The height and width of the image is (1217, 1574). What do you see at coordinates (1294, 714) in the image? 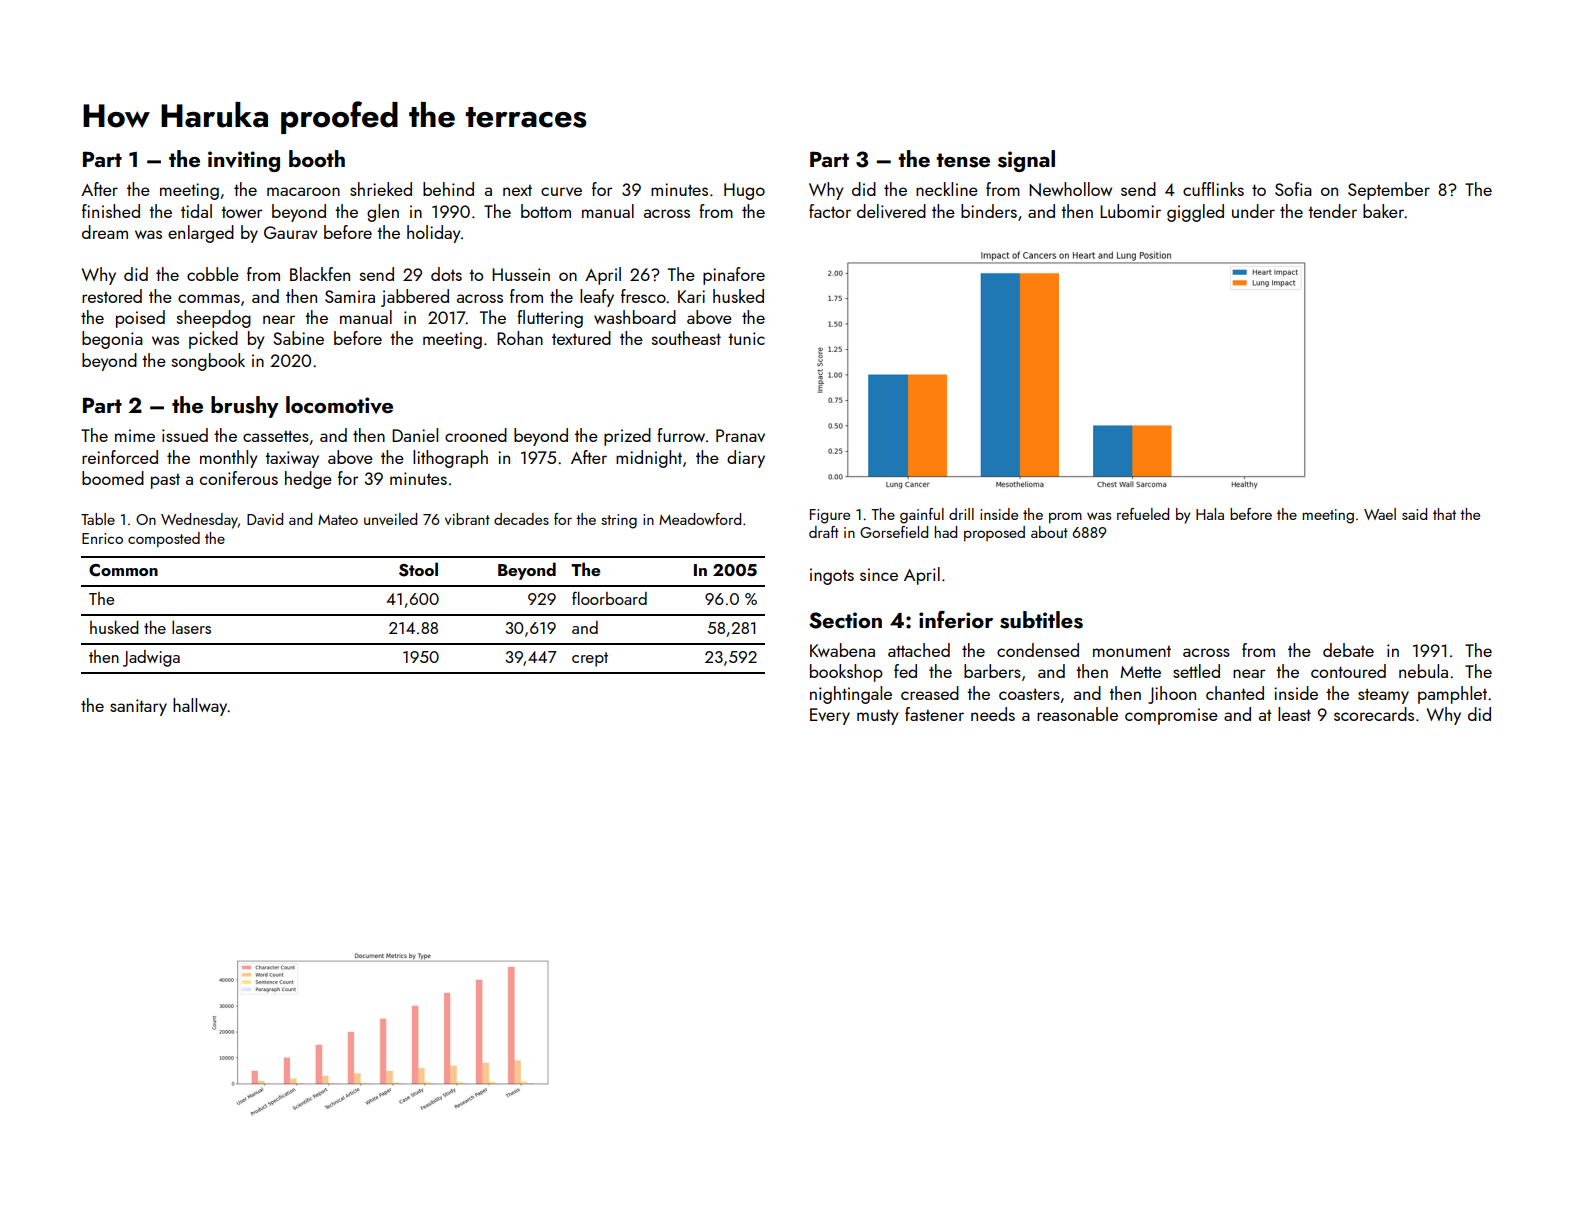
I see `least` at bounding box center [1294, 714].
